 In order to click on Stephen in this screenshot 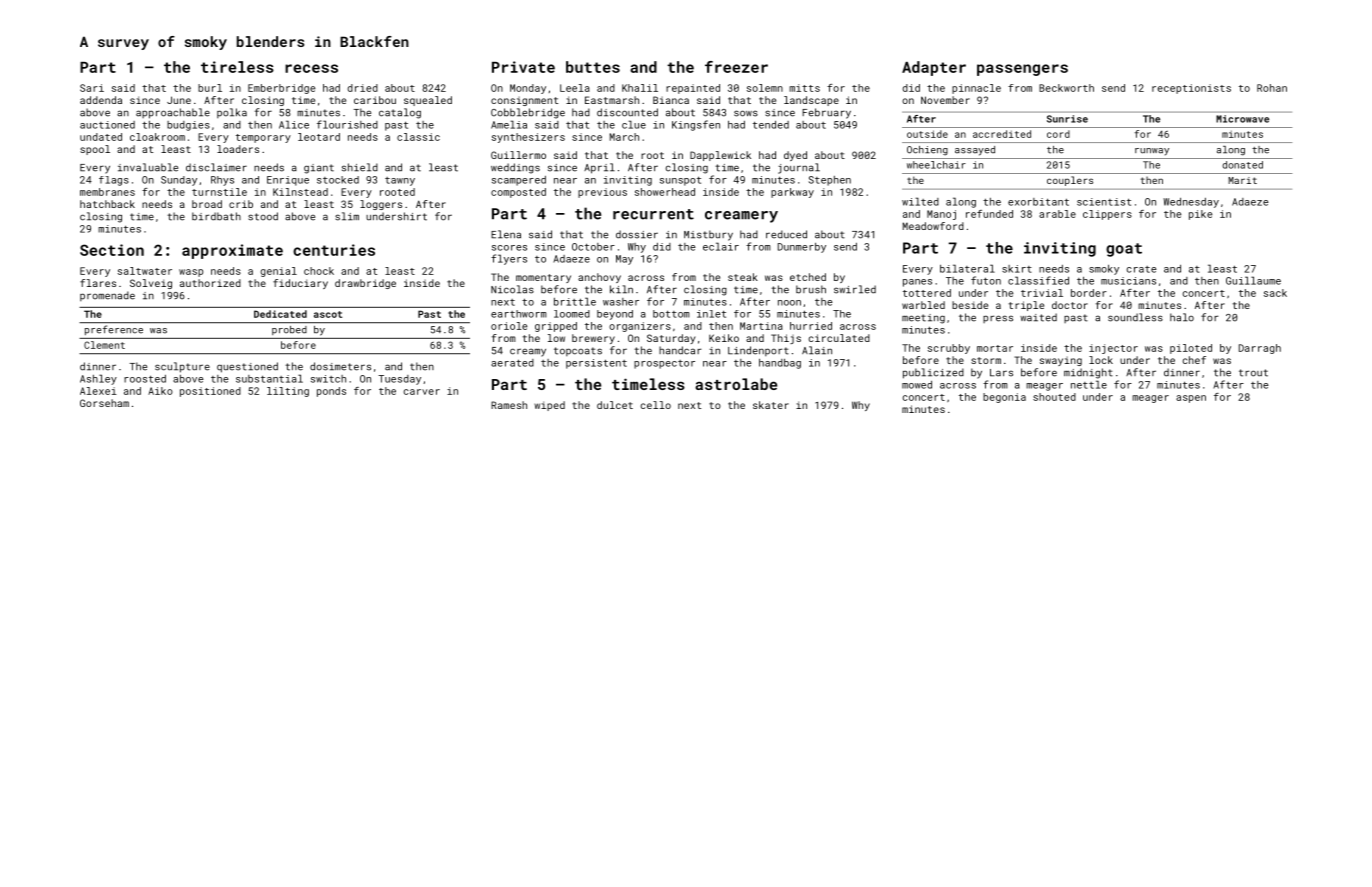, I will do `click(830, 181)`.
